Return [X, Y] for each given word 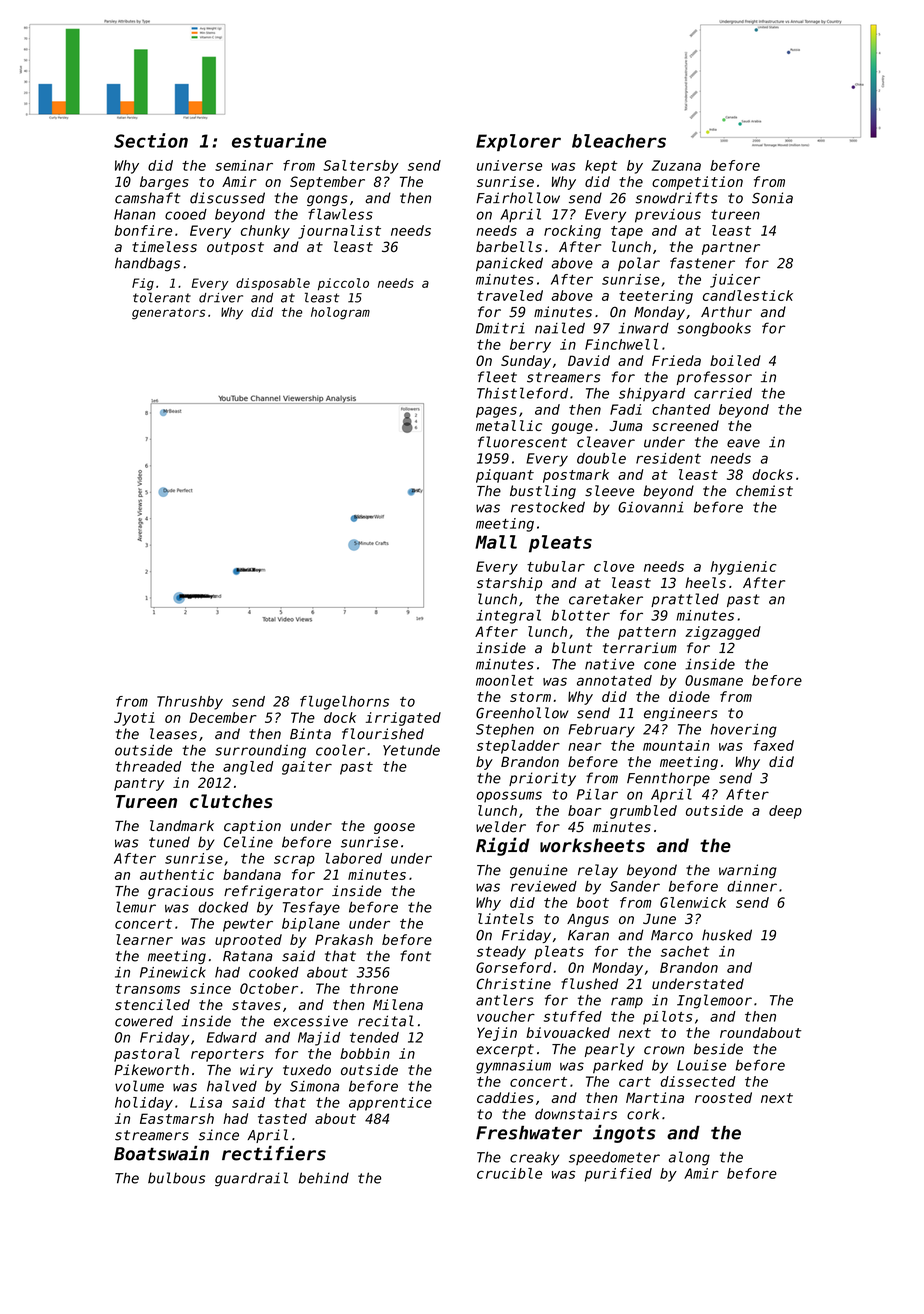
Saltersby [361, 167]
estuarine [279, 140]
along [689, 1158]
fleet [497, 377]
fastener [702, 263]
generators [168, 314]
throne [374, 988]
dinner [752, 886]
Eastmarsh [177, 1118]
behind [324, 1178]
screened [685, 425]
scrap [294, 861]
